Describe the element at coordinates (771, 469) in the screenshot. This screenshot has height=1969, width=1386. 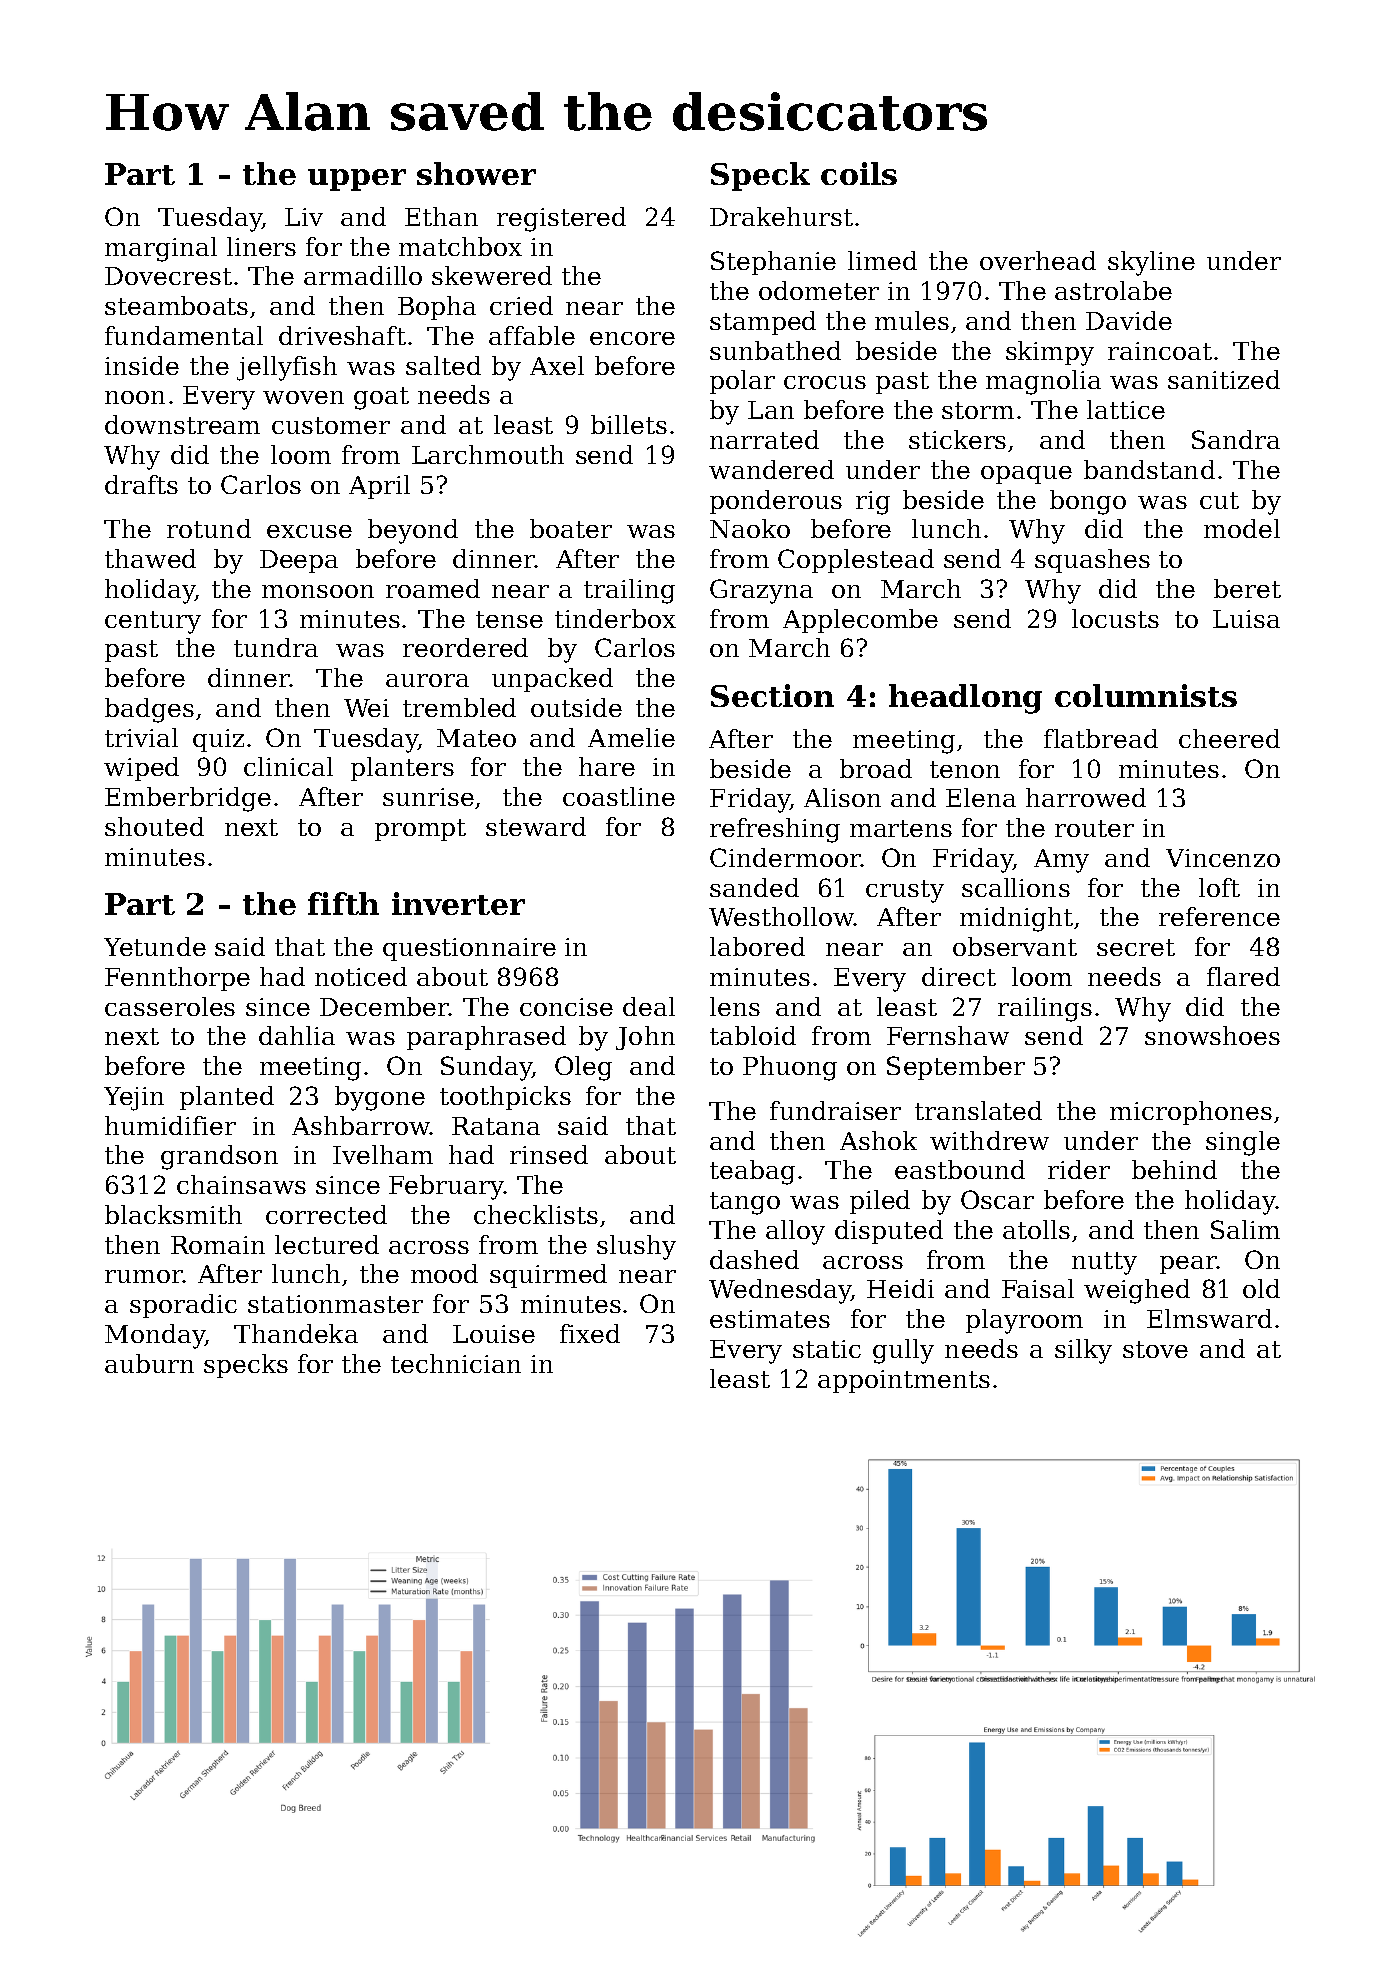
I see `wandered` at that location.
